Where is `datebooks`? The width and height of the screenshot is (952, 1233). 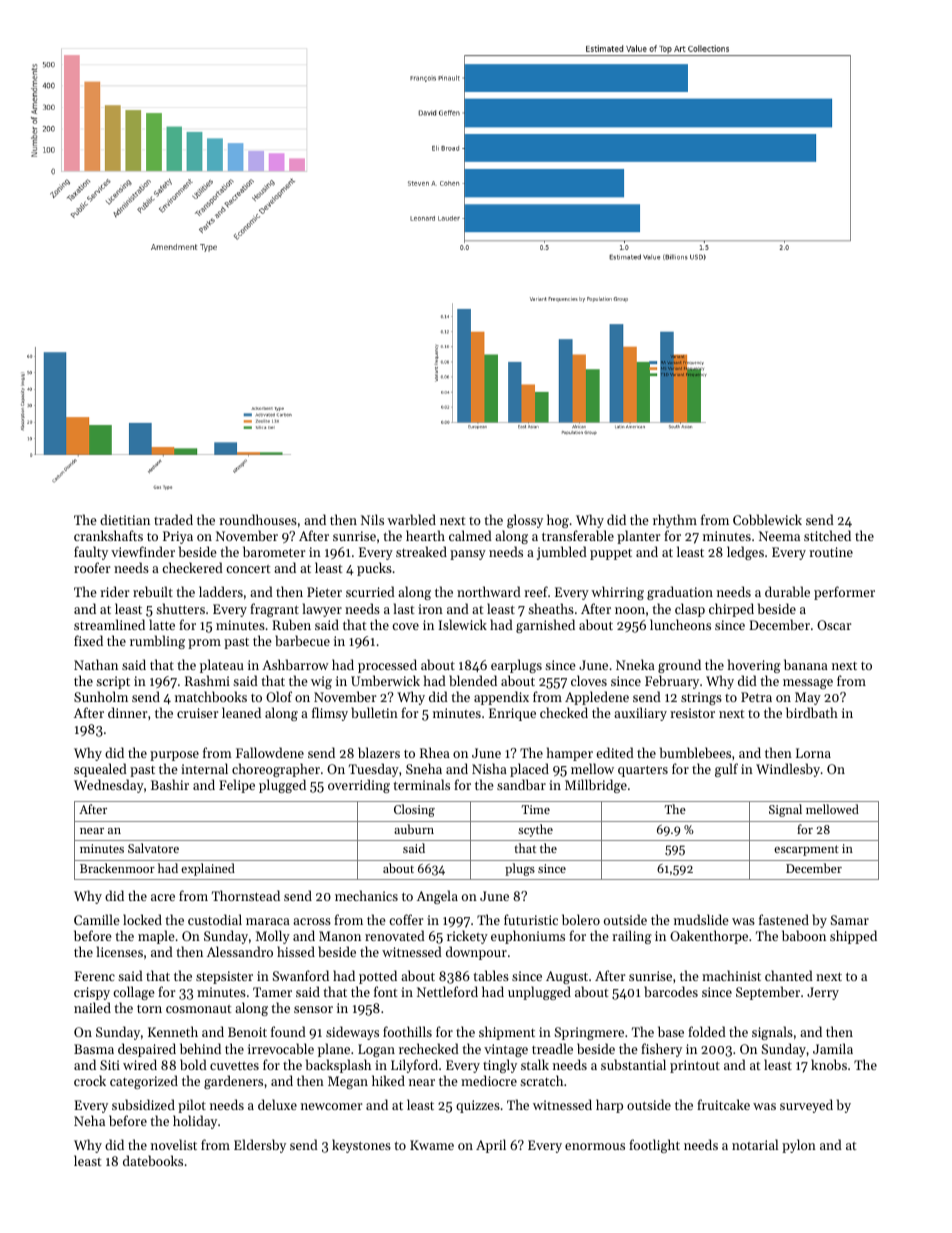
datebooks is located at coordinates (153, 1160).
